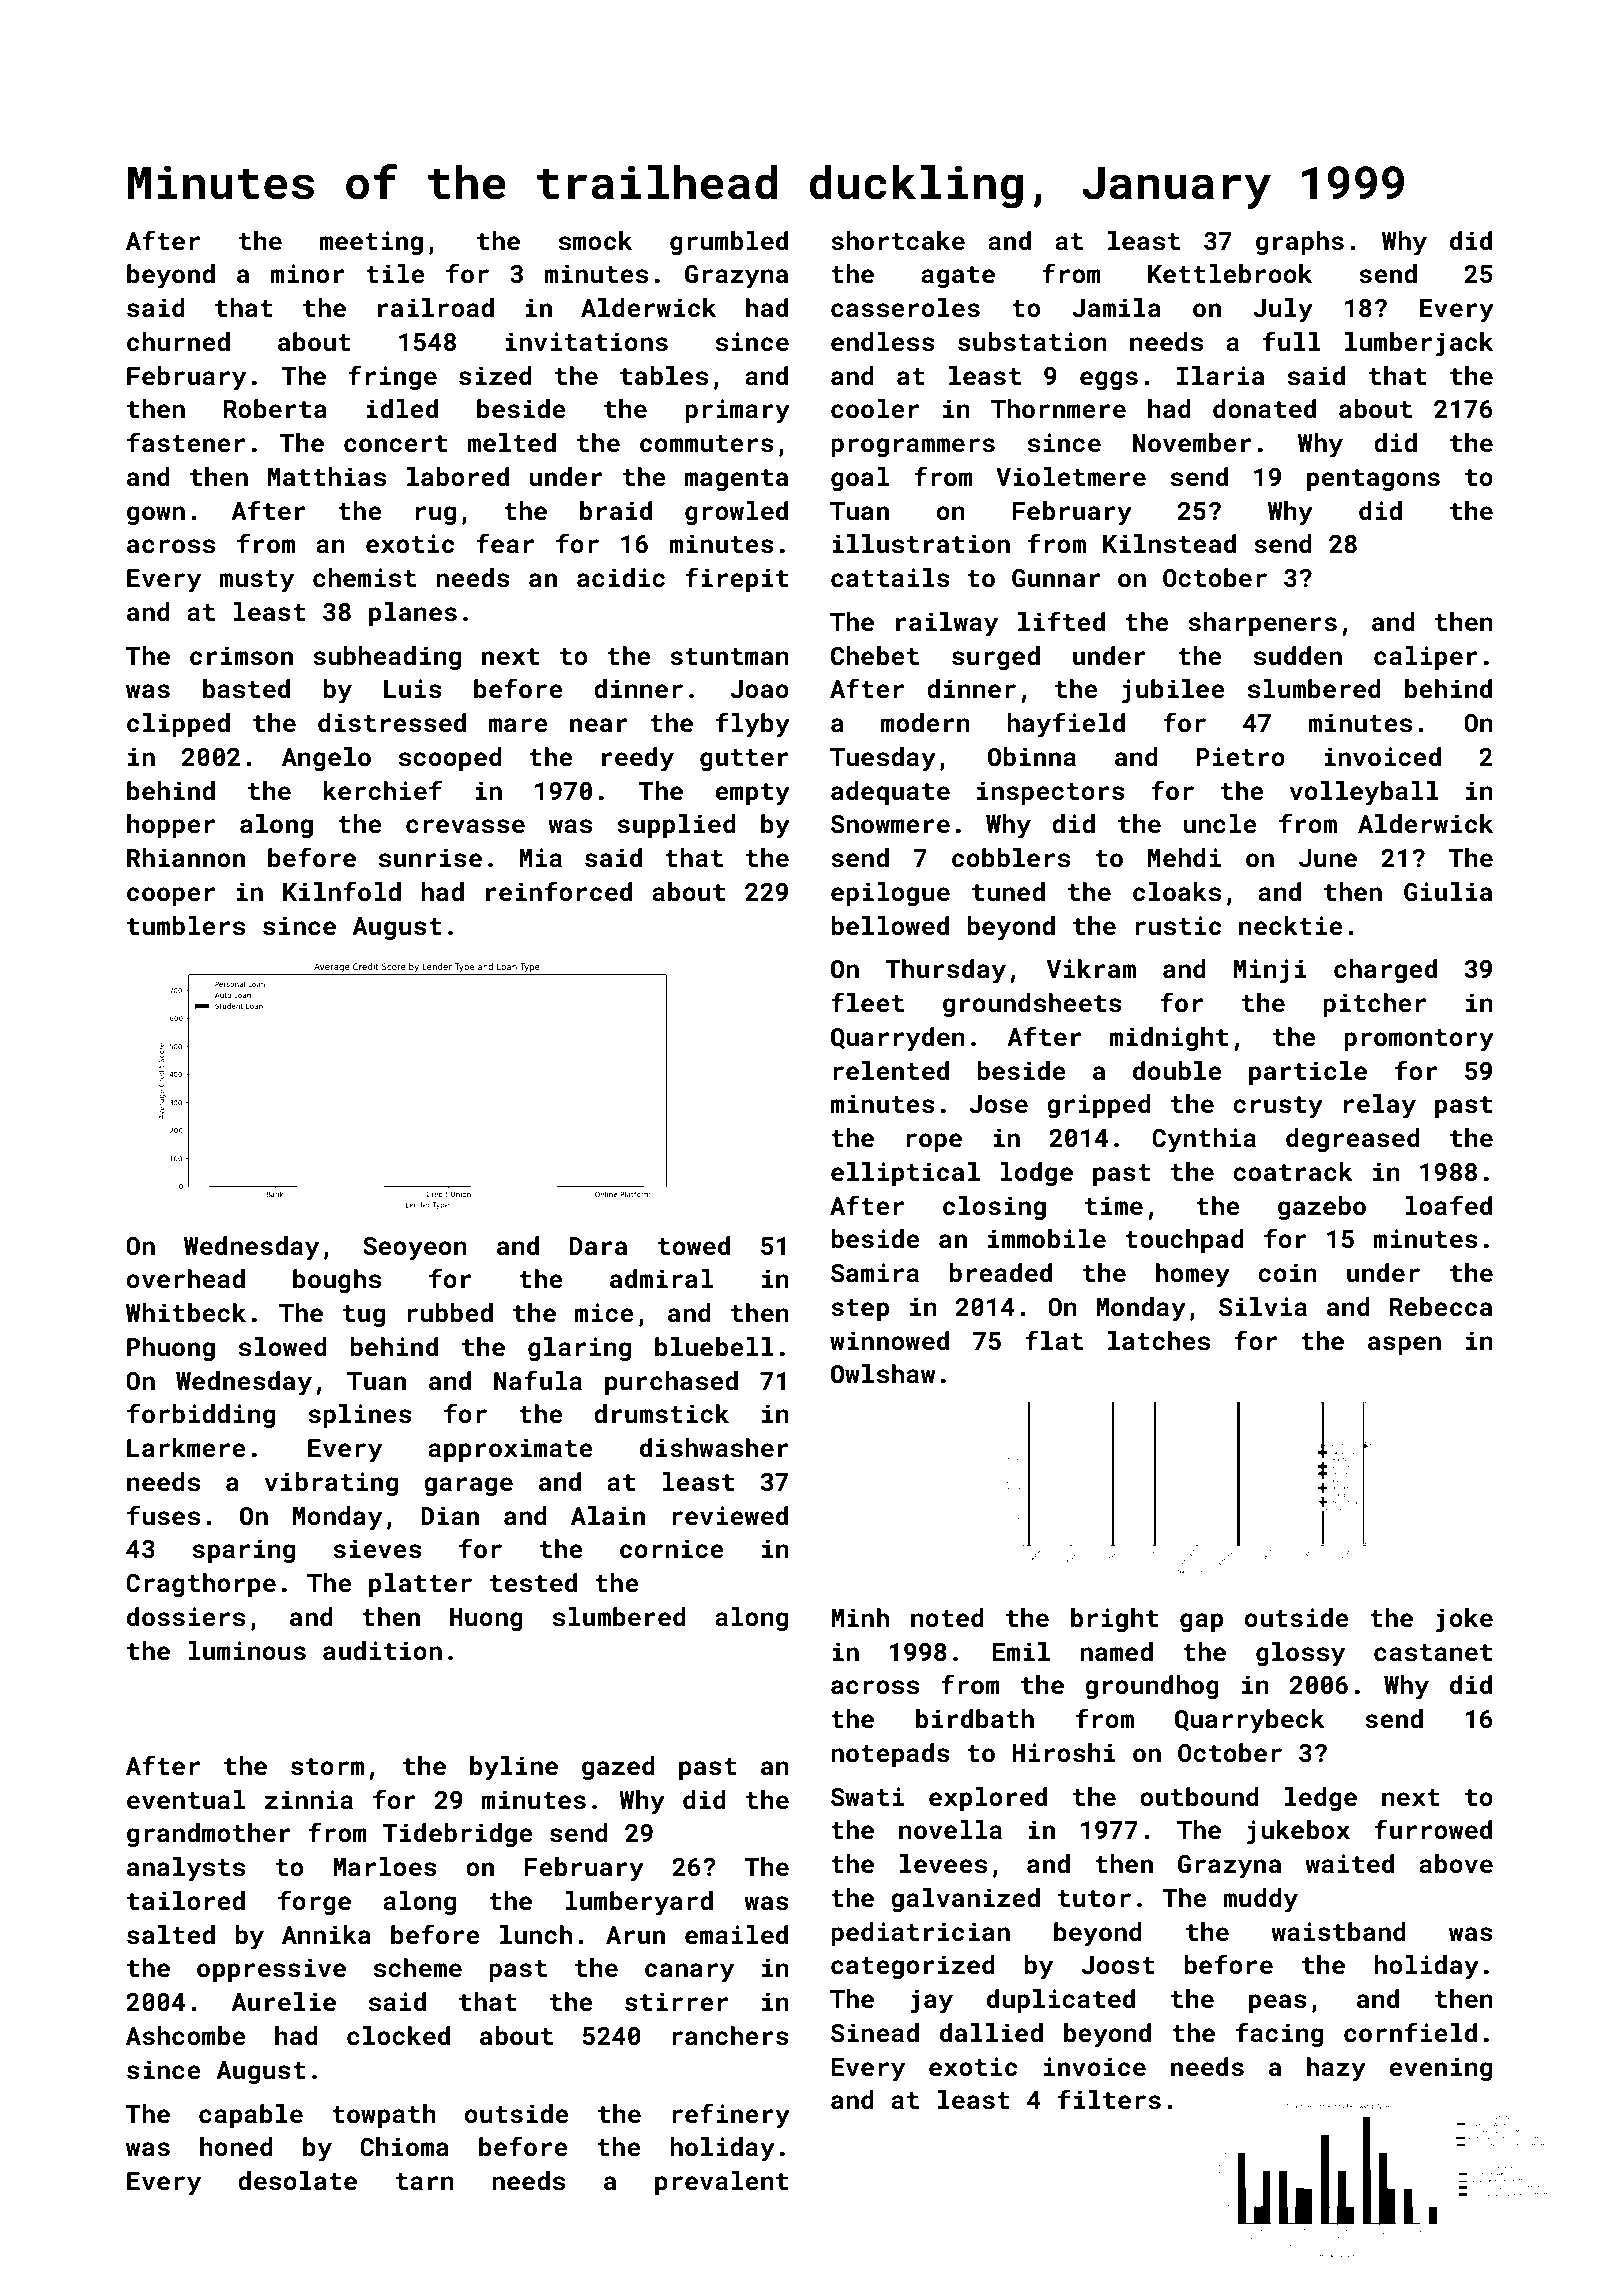 This screenshot has width=1620, height=2292. Describe the element at coordinates (1201, 1622) in the screenshot. I see `gap` at that location.
